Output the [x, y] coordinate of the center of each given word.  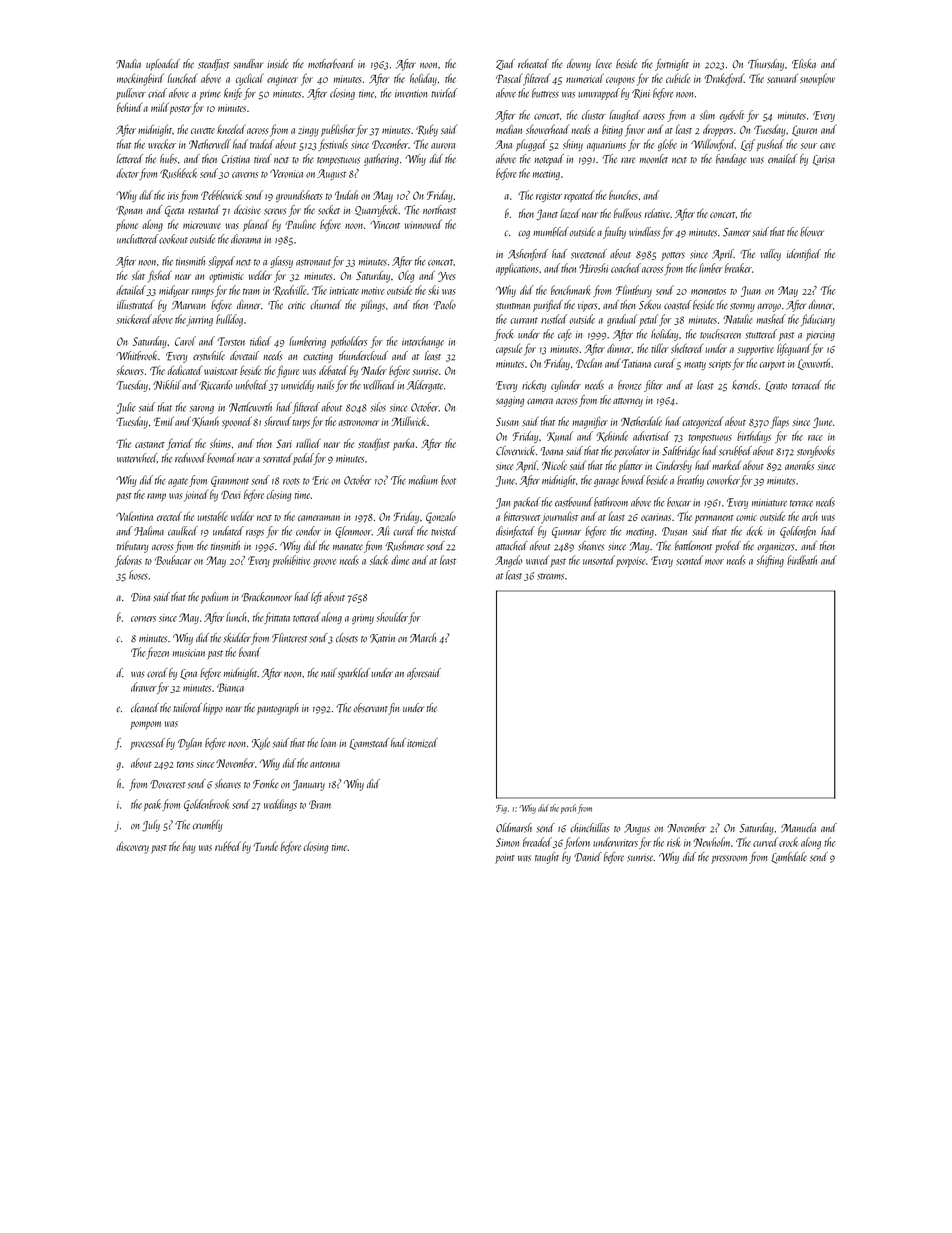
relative [658, 213]
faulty [614, 233]
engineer [282, 80]
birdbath [802, 560]
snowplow [817, 79]
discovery [132, 847]
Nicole [554, 465]
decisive [247, 210]
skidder [237, 638]
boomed [221, 458]
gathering [381, 160]
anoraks [799, 465]
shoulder [392, 617]
